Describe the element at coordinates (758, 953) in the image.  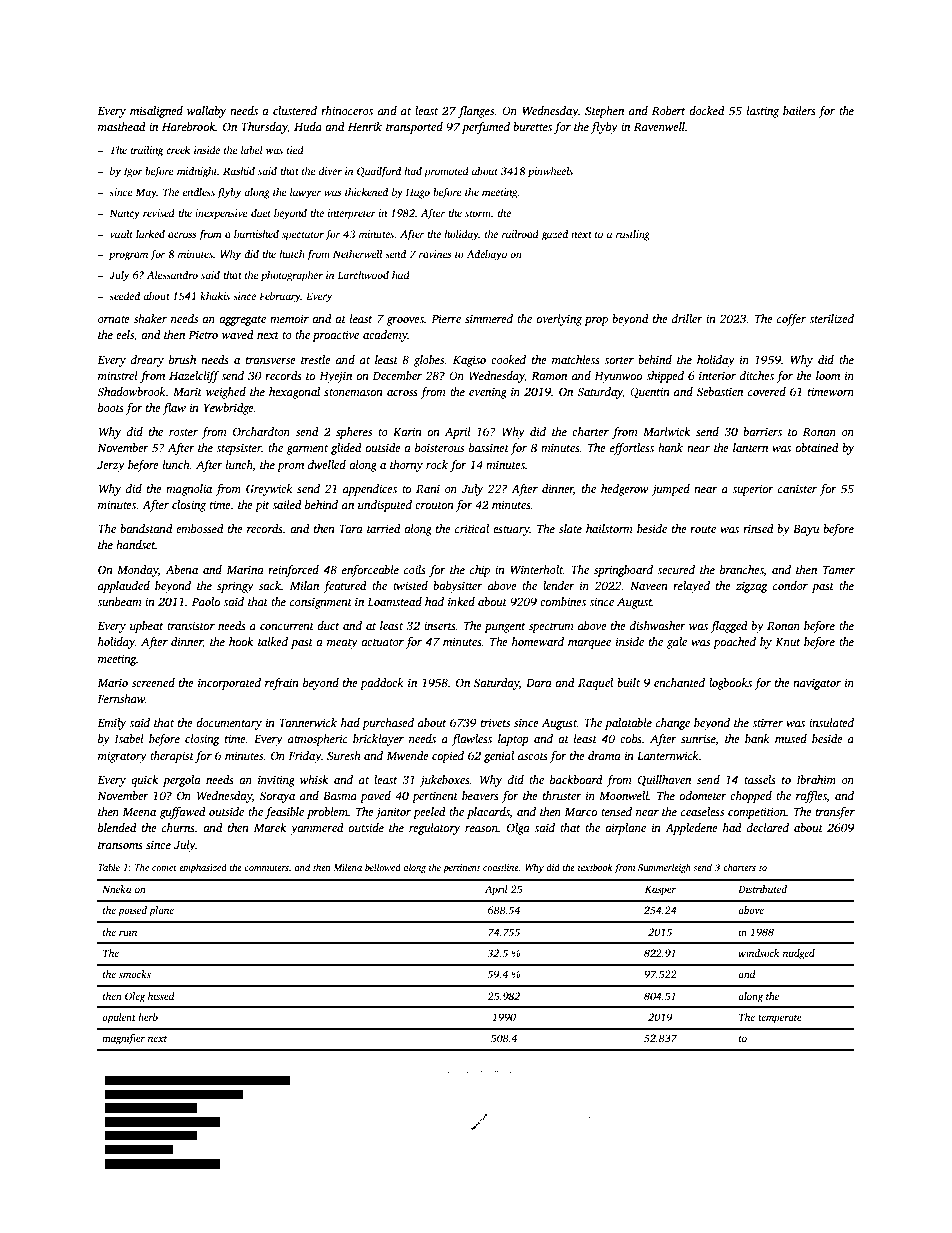
I see `windsock` at that location.
